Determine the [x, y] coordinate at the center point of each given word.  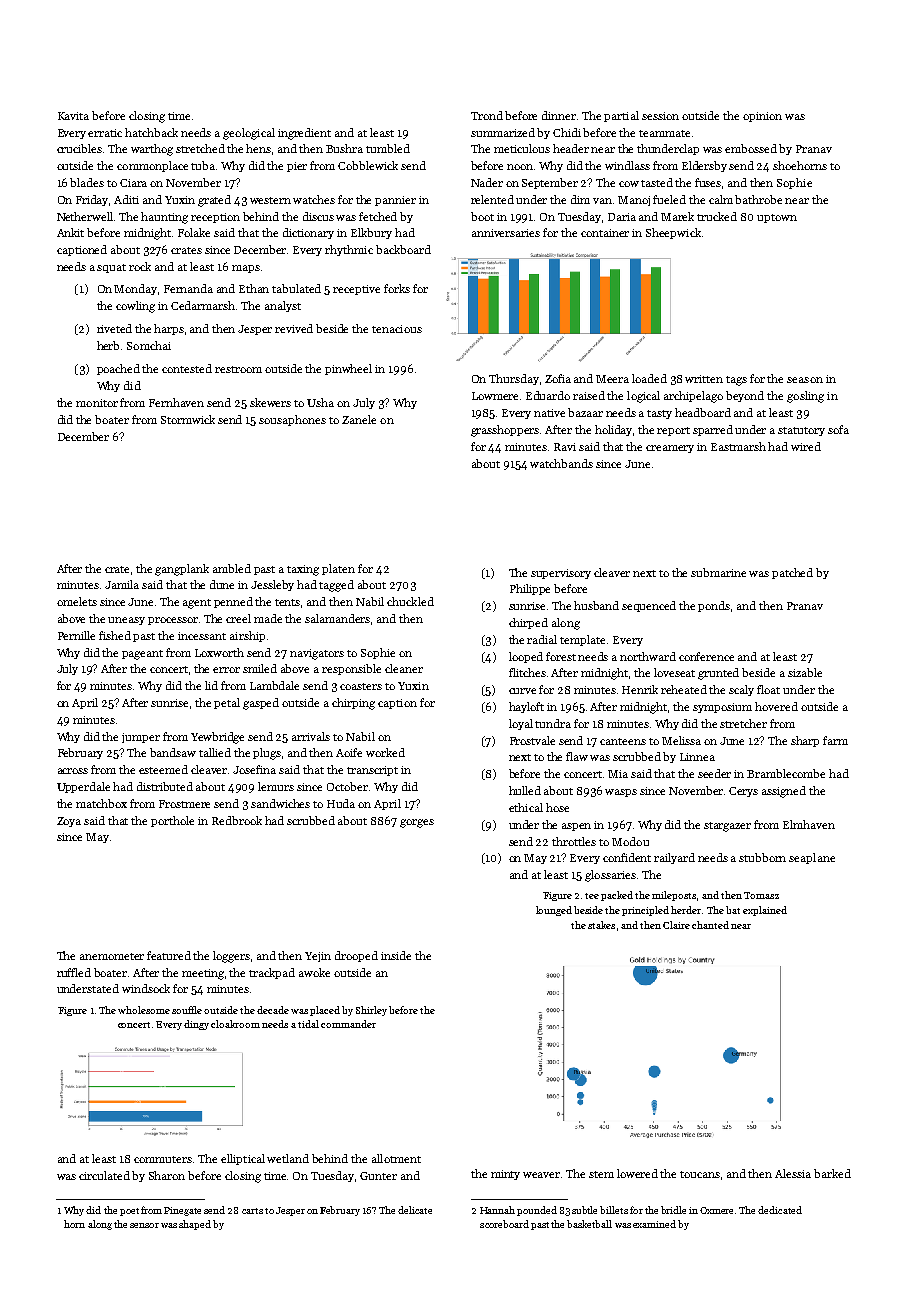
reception [215, 218]
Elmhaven [809, 824]
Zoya [69, 822]
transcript [372, 771]
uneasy [126, 621]
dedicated [780, 1210]
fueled [669, 199]
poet [129, 1212]
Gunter [378, 1176]
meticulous [522, 148]
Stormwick [188, 419]
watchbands [561, 463]
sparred [713, 430]
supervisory [561, 574]
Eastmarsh [738, 446]
